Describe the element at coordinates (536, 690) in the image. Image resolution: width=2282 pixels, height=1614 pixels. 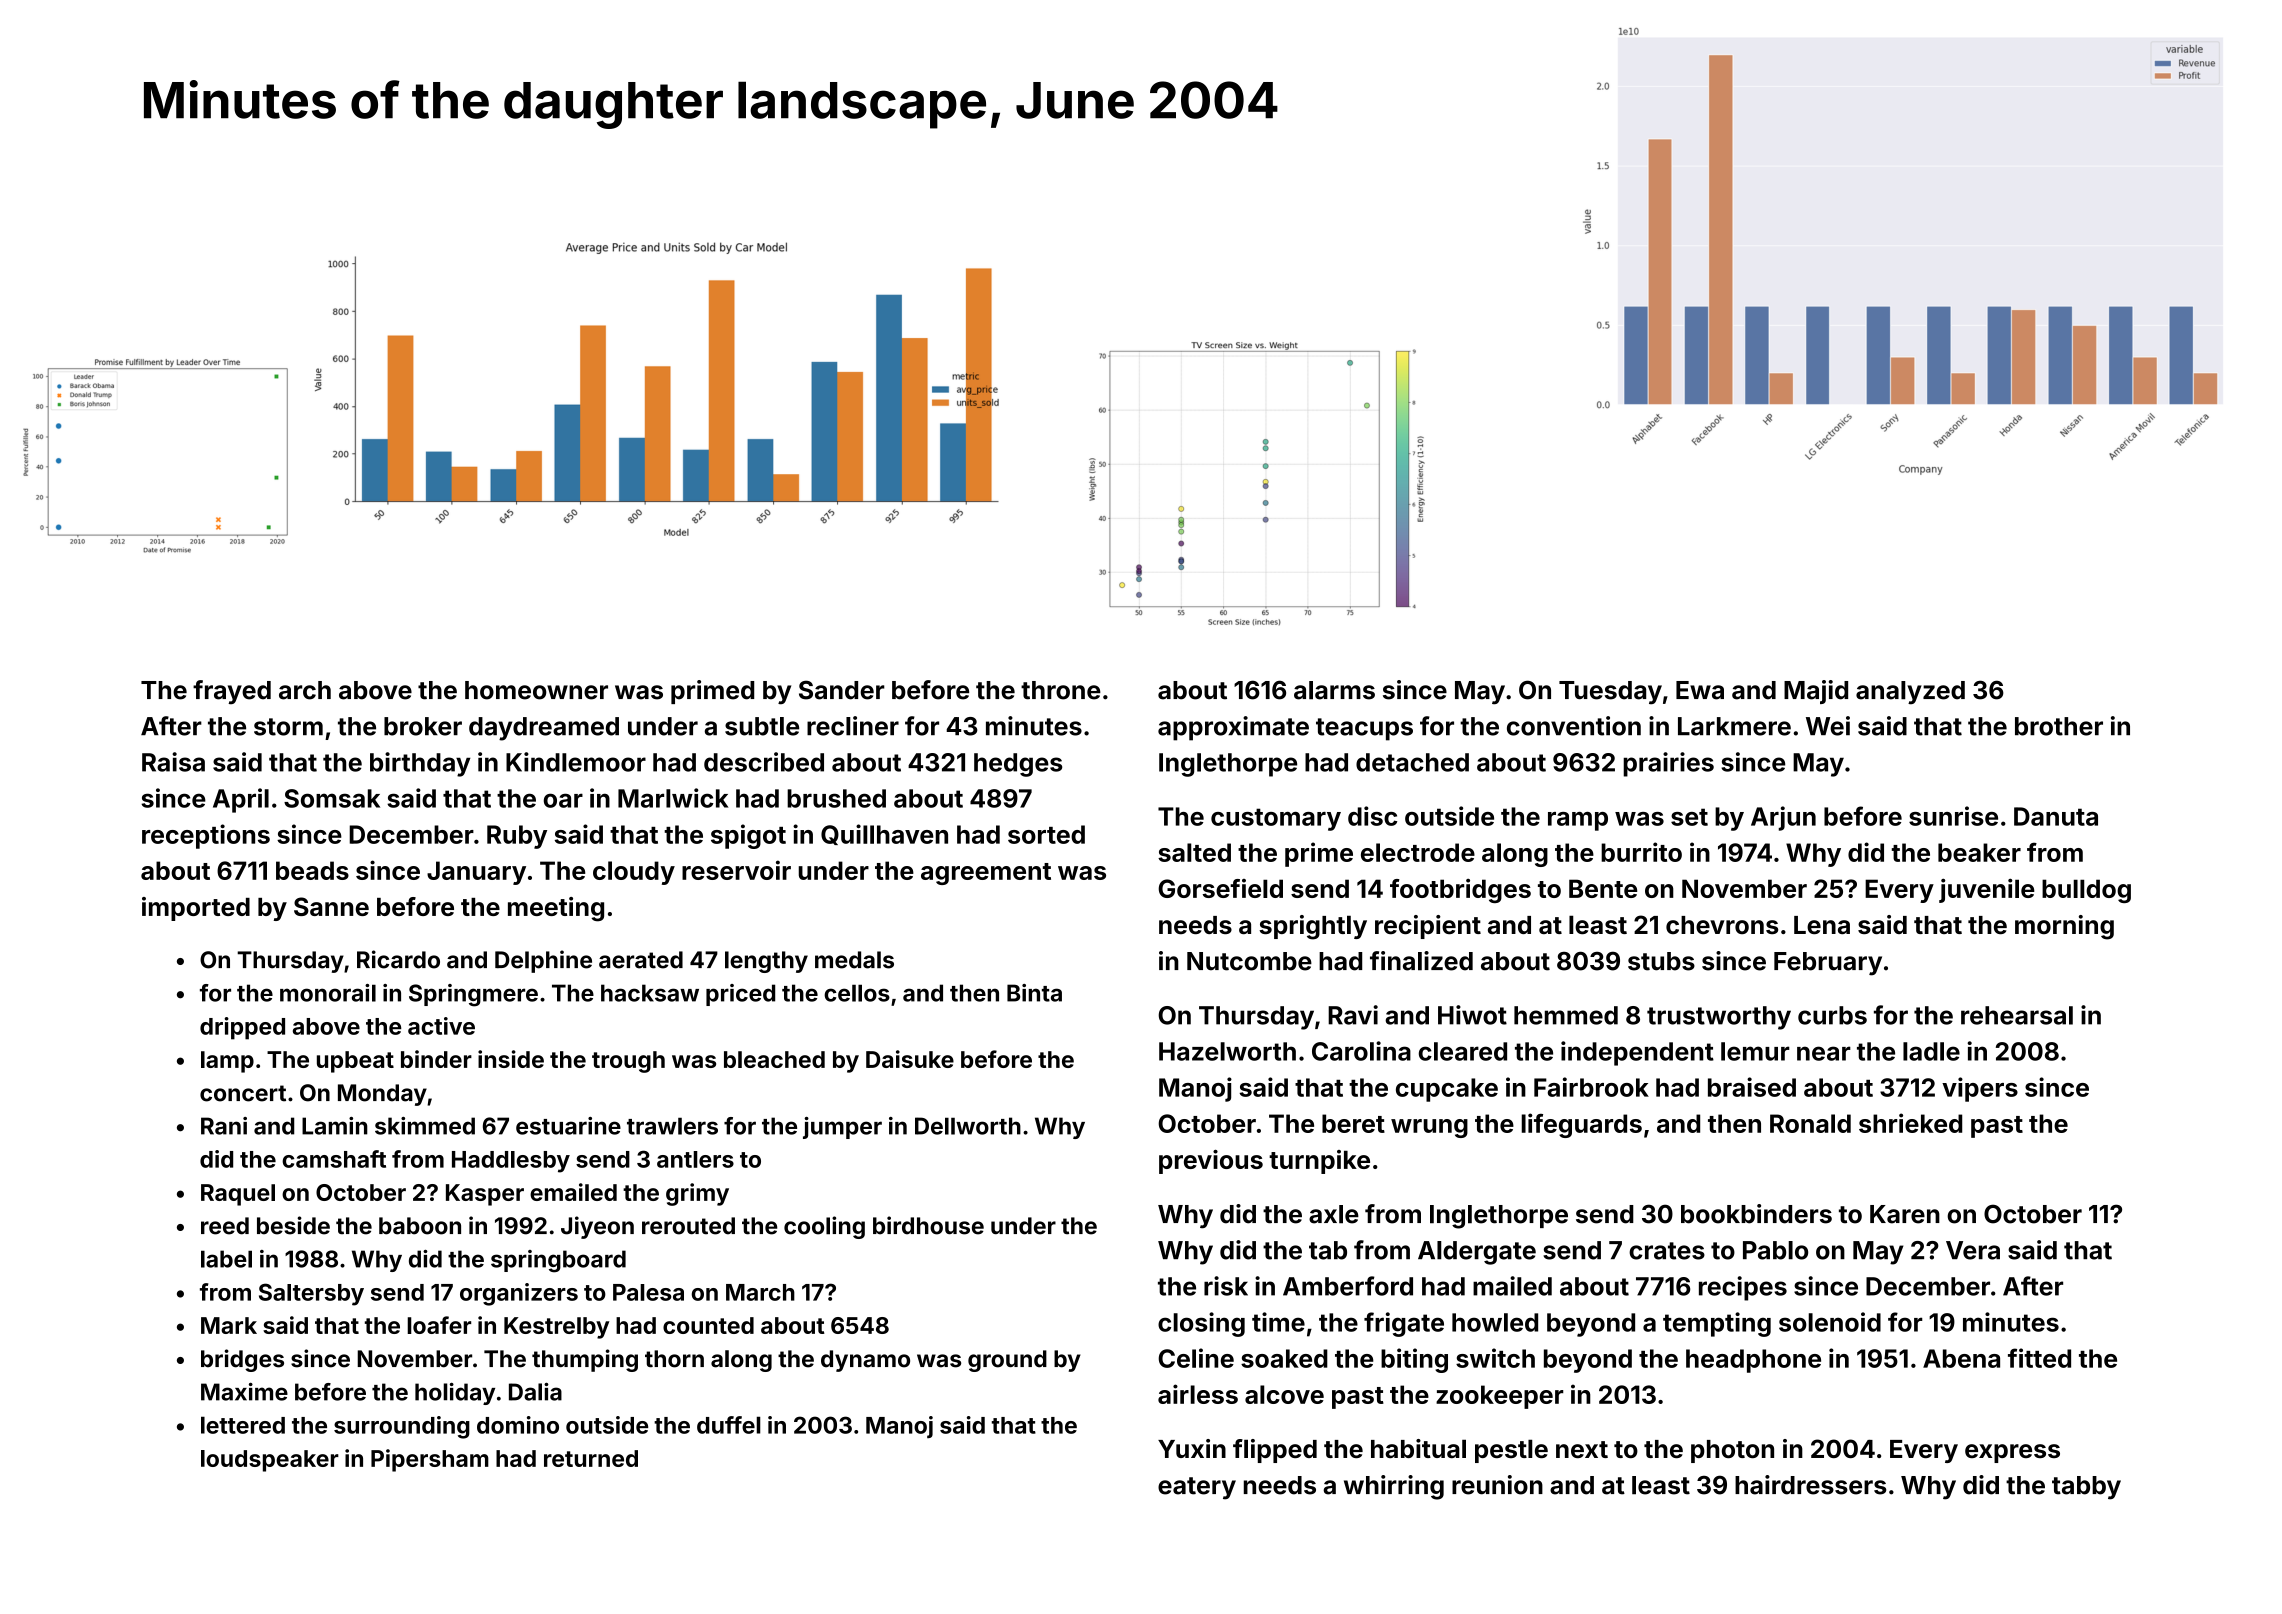
I see `homeowner` at that location.
